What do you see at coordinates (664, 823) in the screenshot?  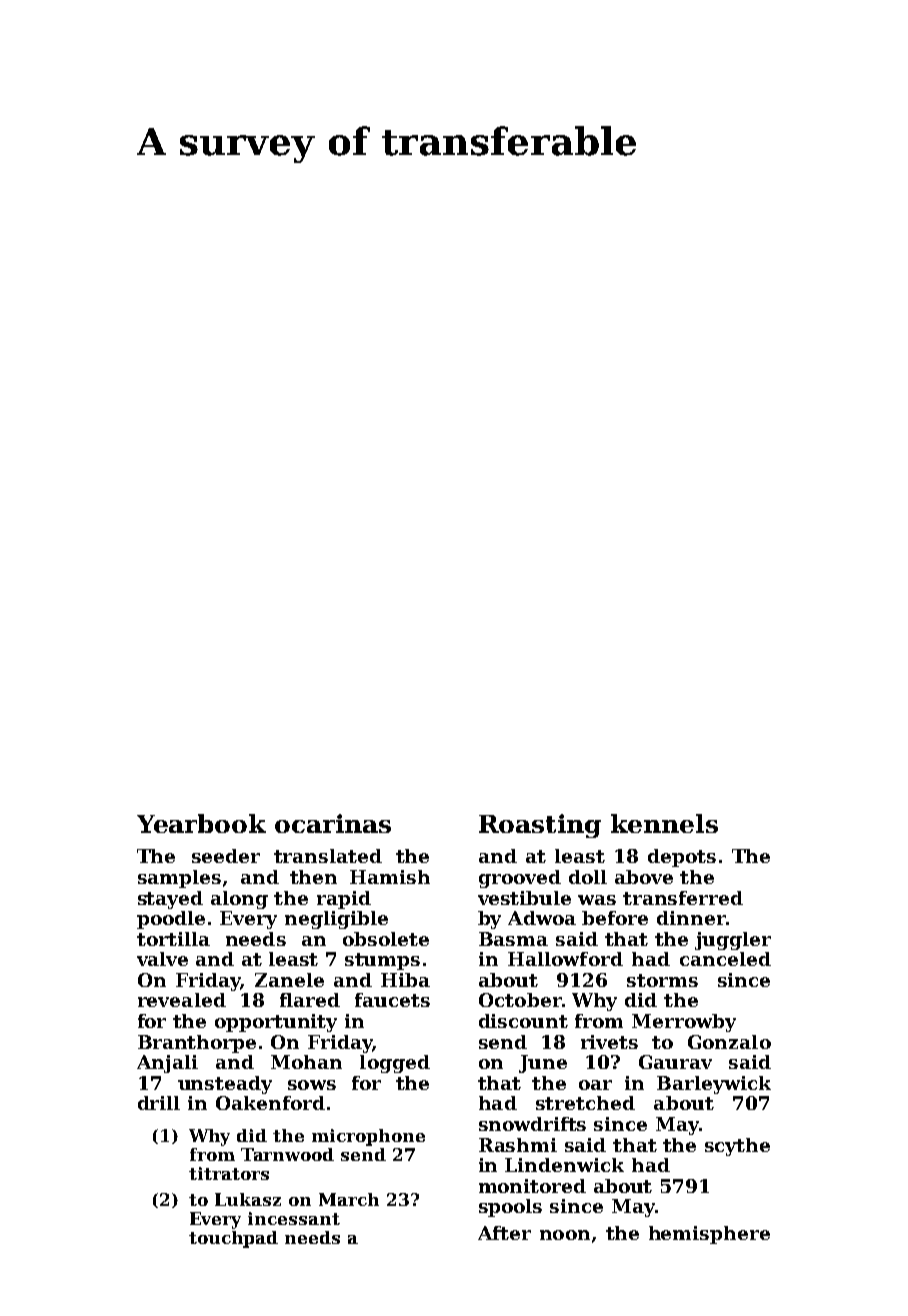 I see `kennels` at bounding box center [664, 823].
